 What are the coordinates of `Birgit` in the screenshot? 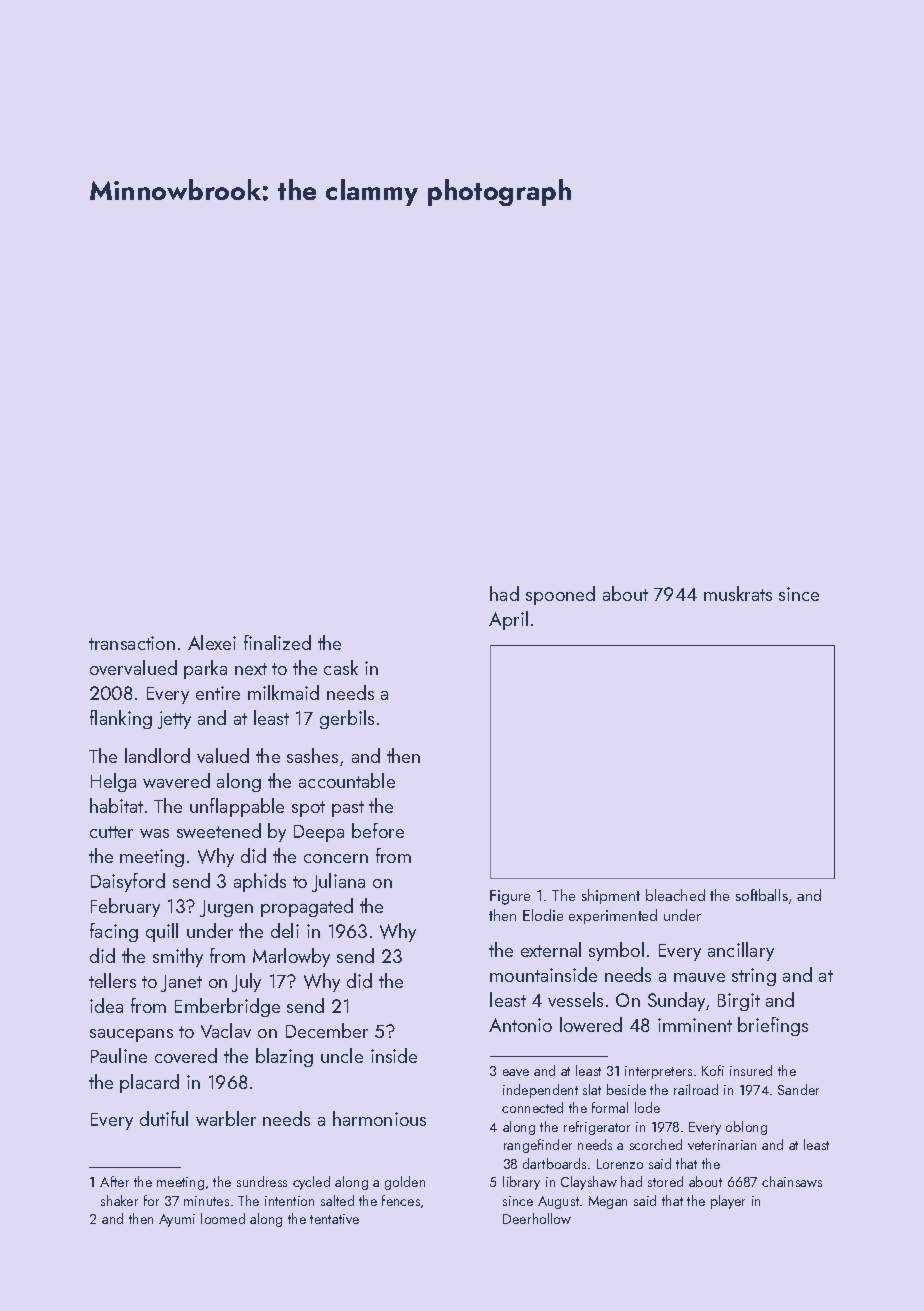 It's located at (739, 1002).
